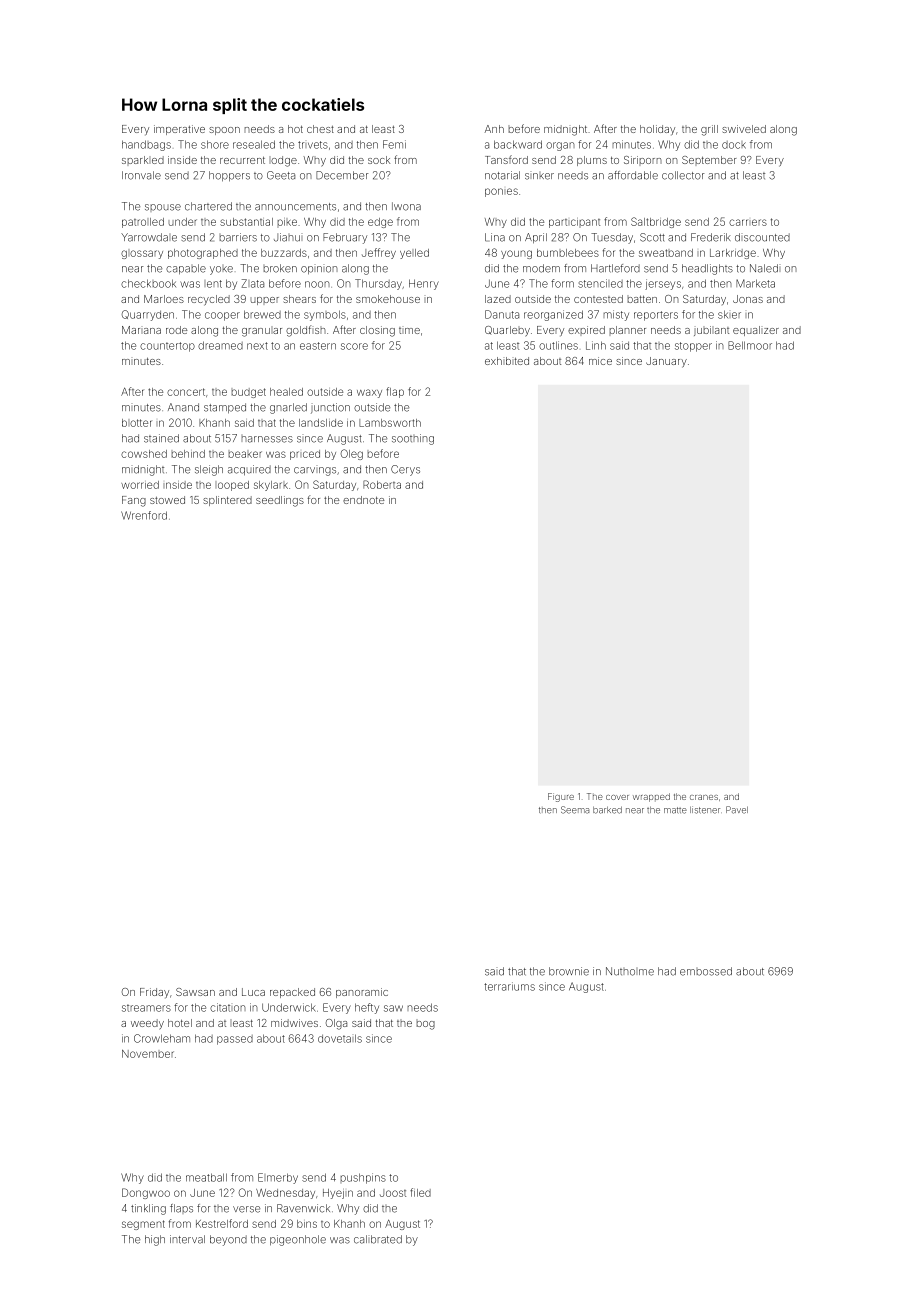 This screenshot has width=924, height=1314. I want to click on beyond, so click(228, 1240).
